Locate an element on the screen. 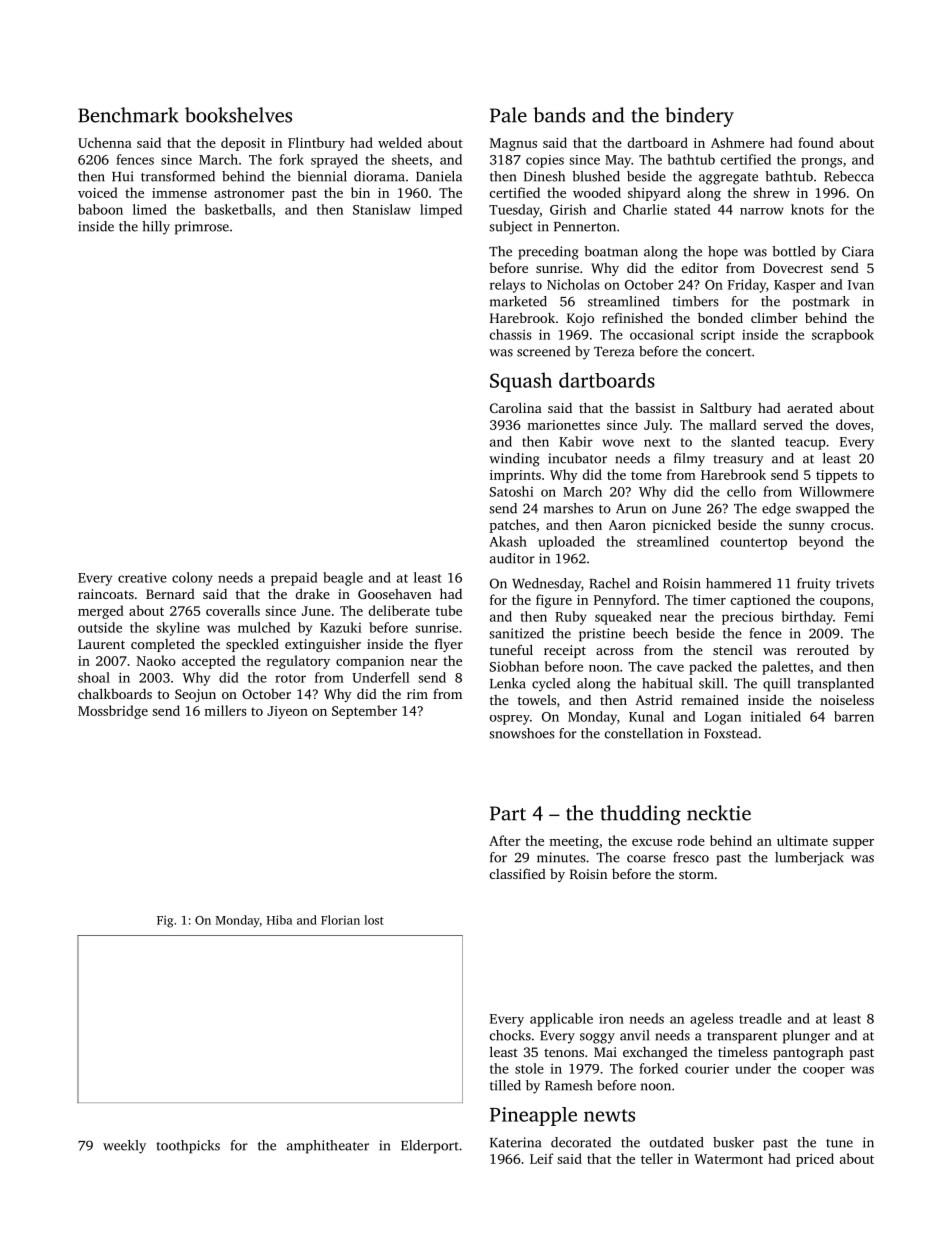  Leif is located at coordinates (542, 1158).
